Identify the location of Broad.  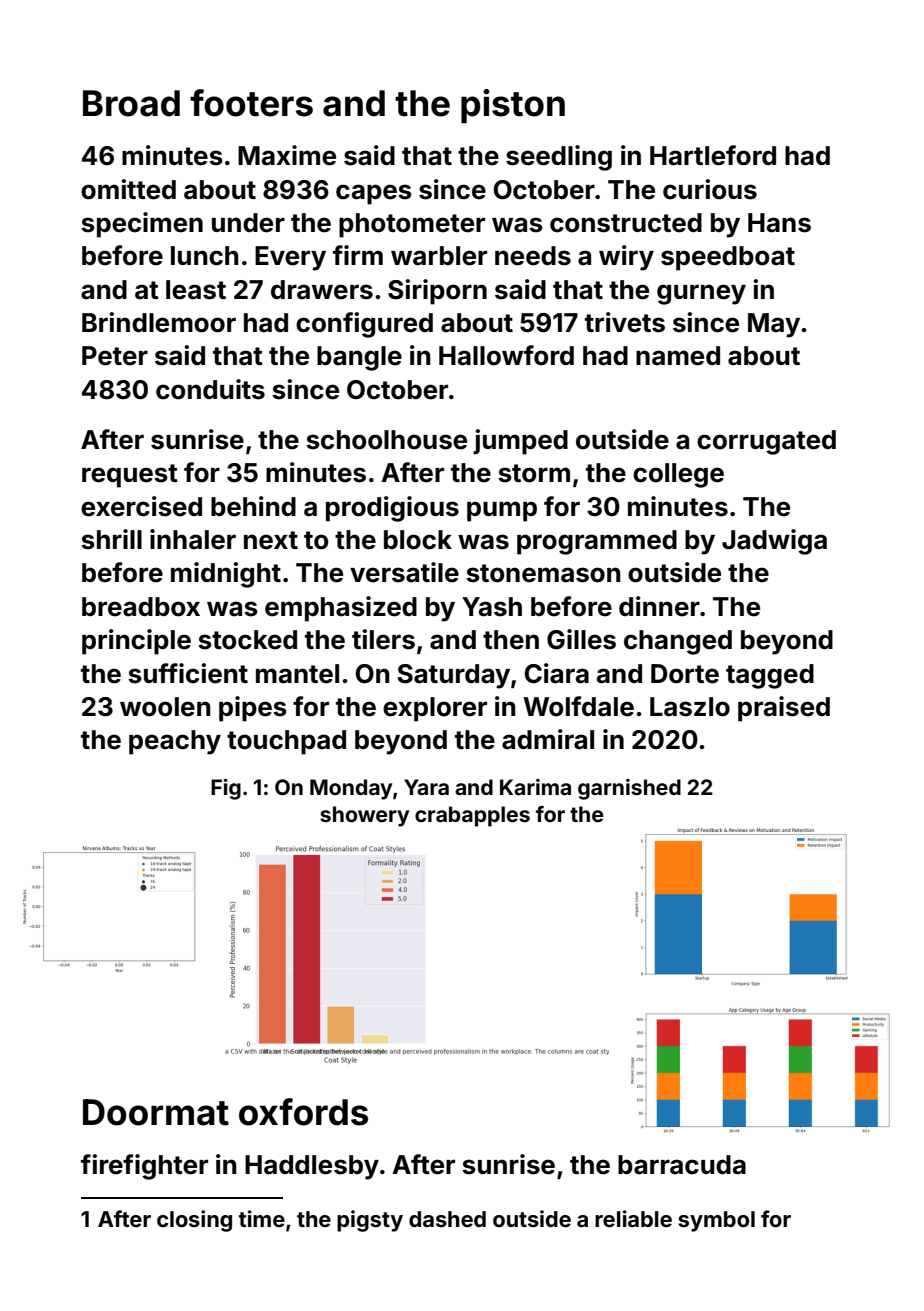
(131, 103).
